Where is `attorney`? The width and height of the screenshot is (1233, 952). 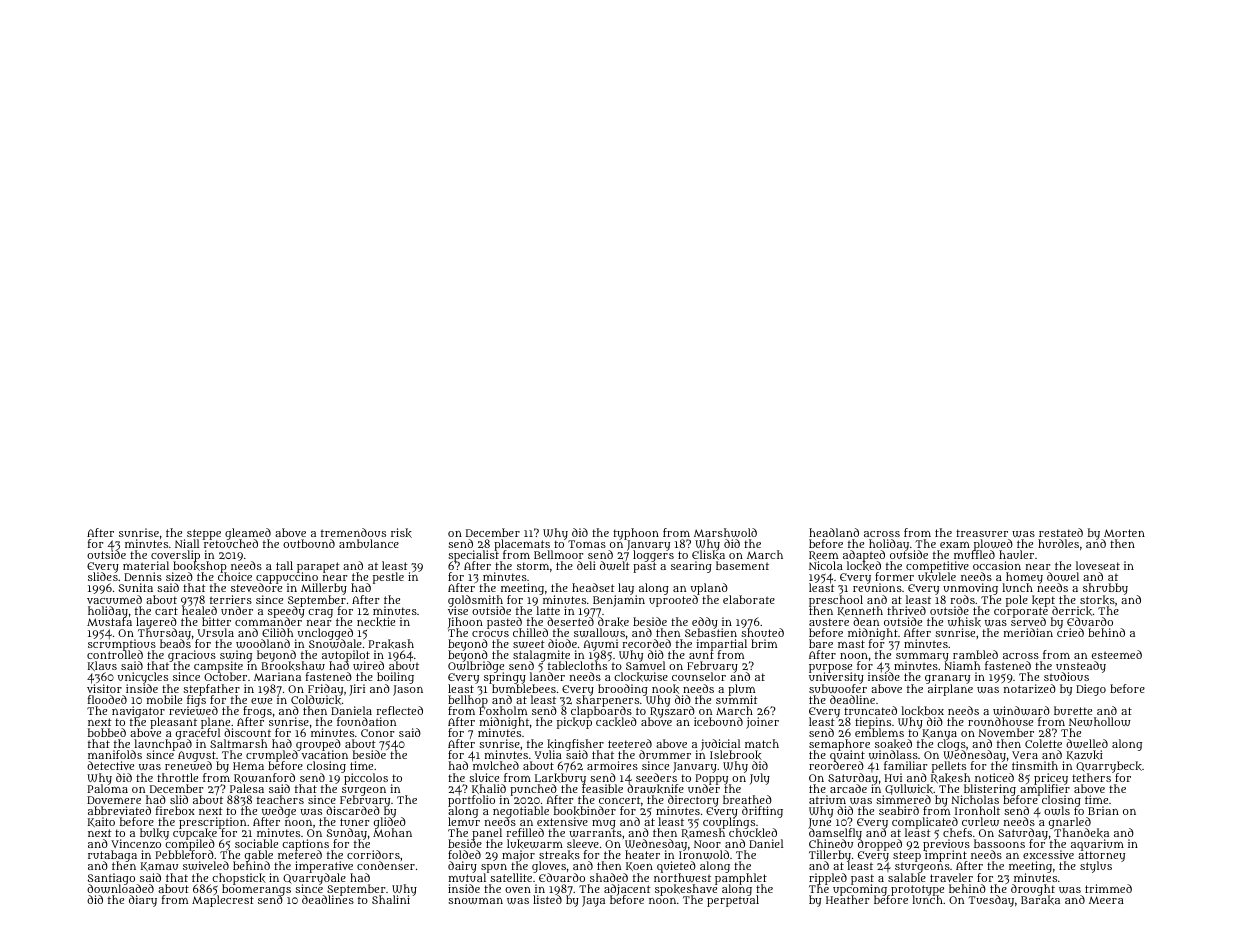
attorney is located at coordinates (1101, 857).
